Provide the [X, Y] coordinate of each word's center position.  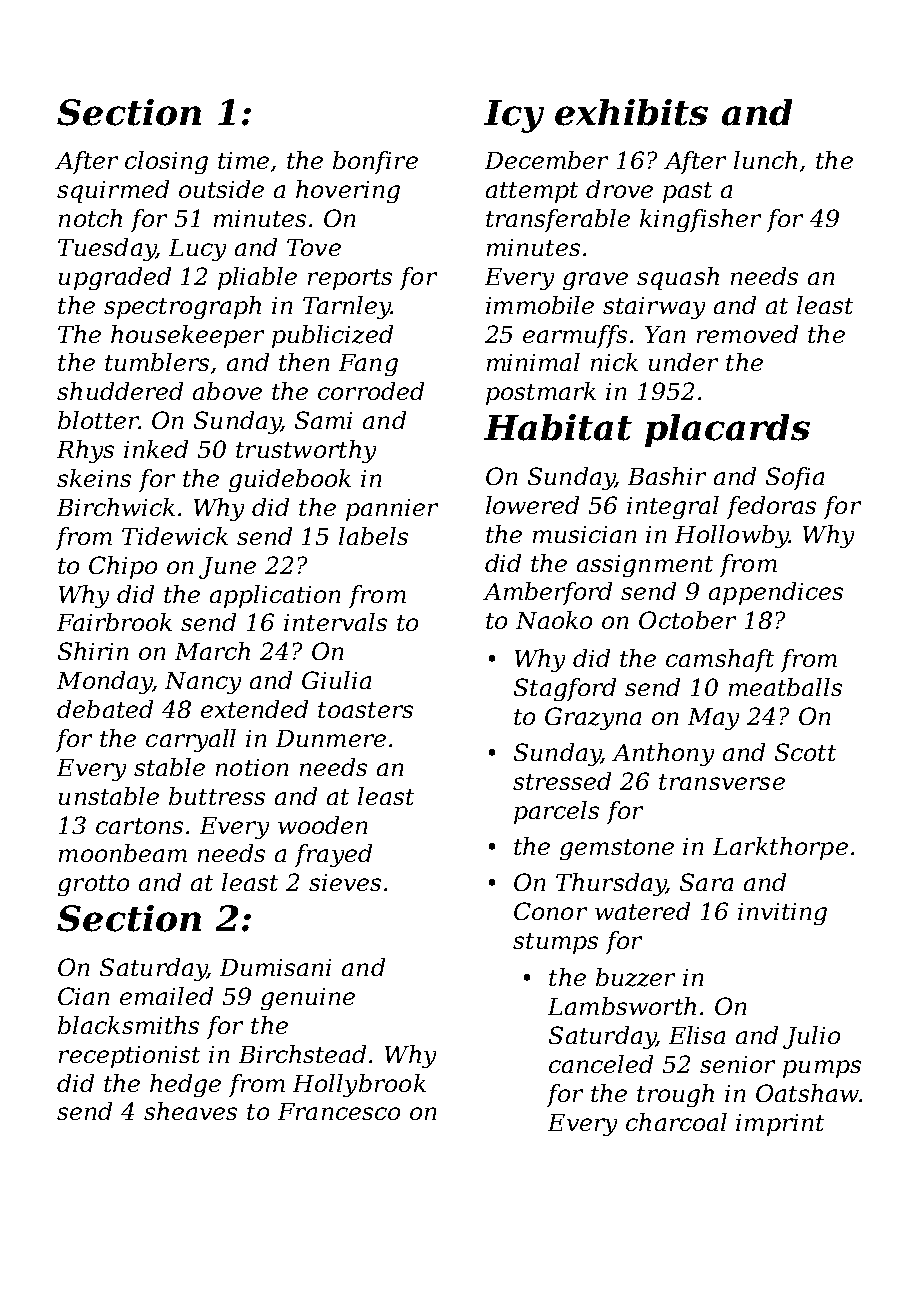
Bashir [667, 476]
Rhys [85, 451]
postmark [541, 393]
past [687, 192]
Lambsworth [622, 1006]
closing [166, 162]
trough [675, 1095]
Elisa [697, 1035]
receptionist [129, 1057]
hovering [348, 191]
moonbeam [123, 853]
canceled [601, 1064]
